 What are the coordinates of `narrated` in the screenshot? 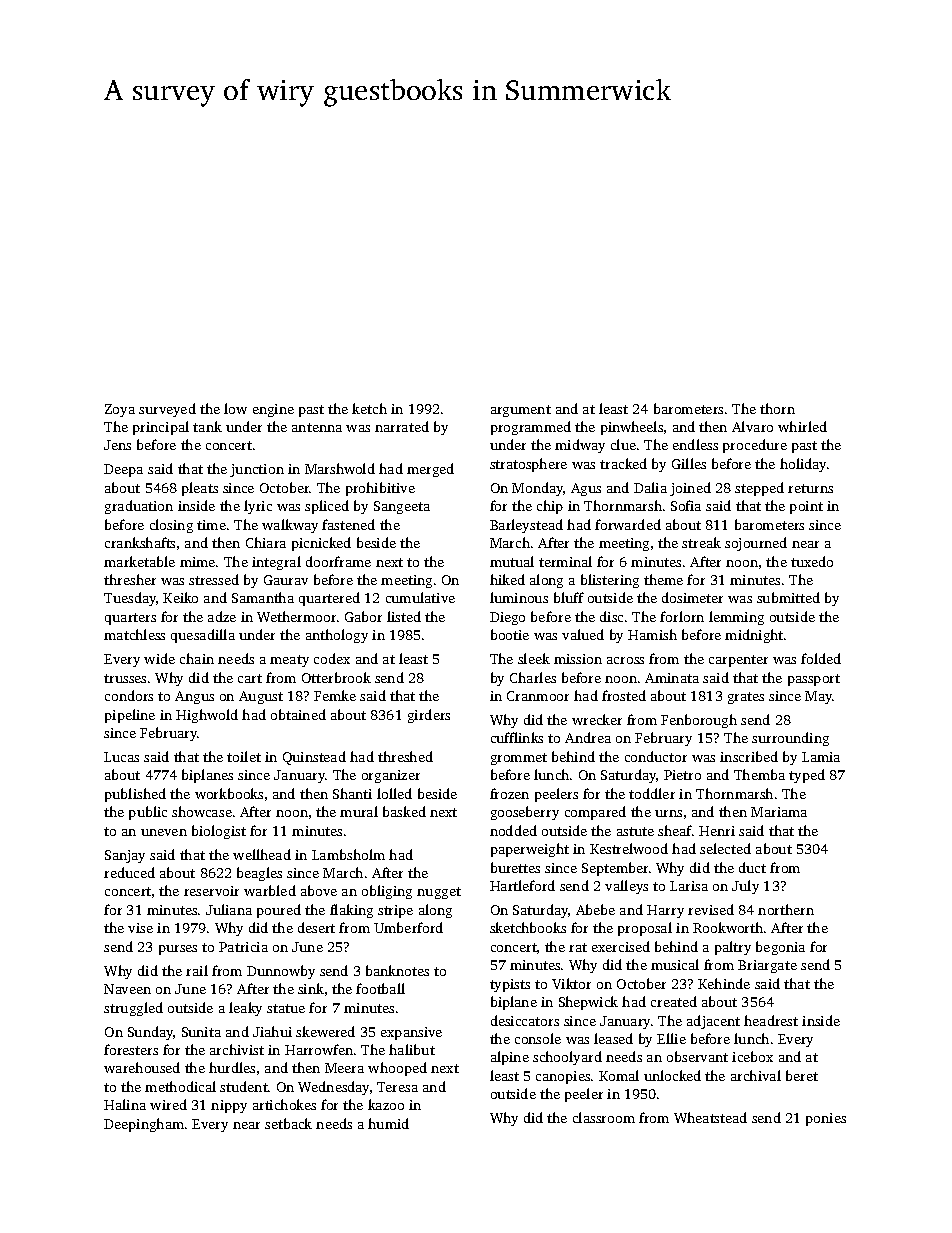 It's located at (402, 426).
